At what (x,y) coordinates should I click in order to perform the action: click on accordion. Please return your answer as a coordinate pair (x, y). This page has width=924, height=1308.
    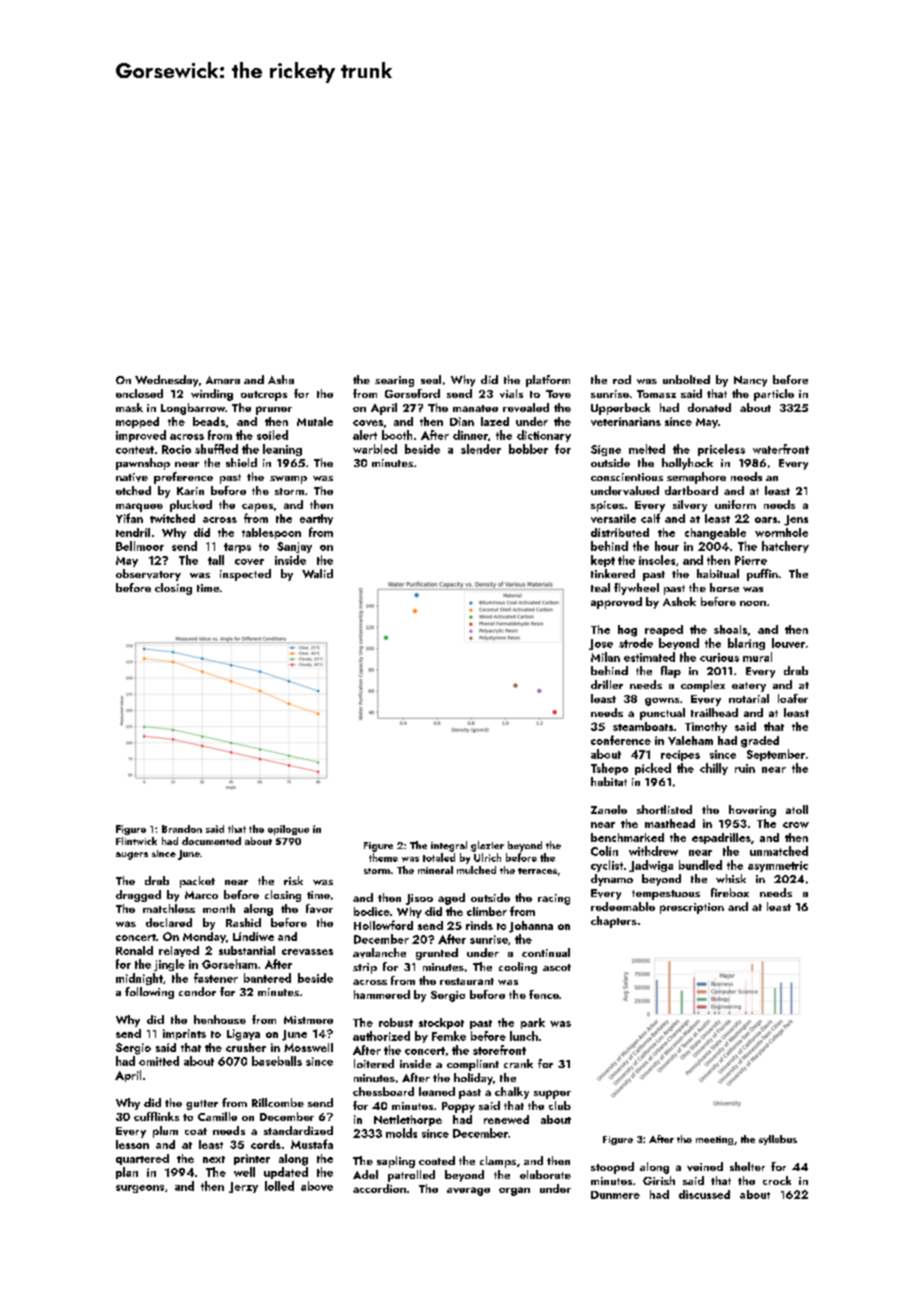
    Looking at the image, I should click on (379, 1188).
